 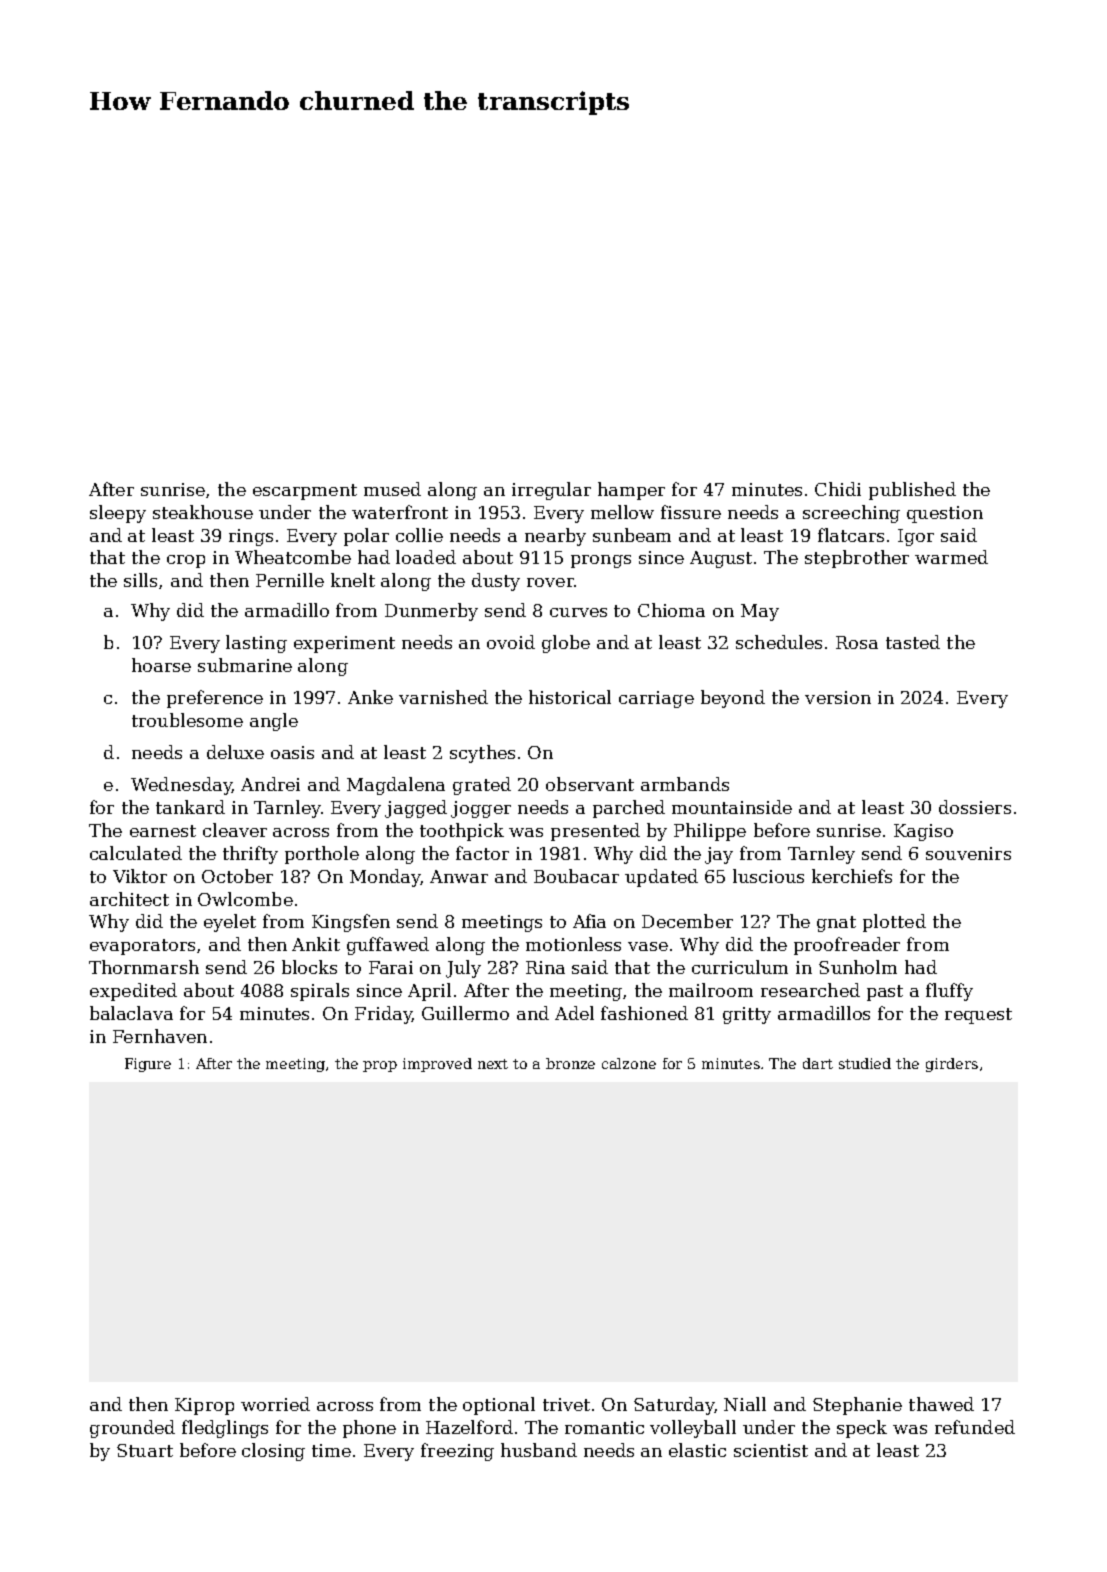 What do you see at coordinates (148, 1065) in the screenshot?
I see `Figure` at bounding box center [148, 1065].
